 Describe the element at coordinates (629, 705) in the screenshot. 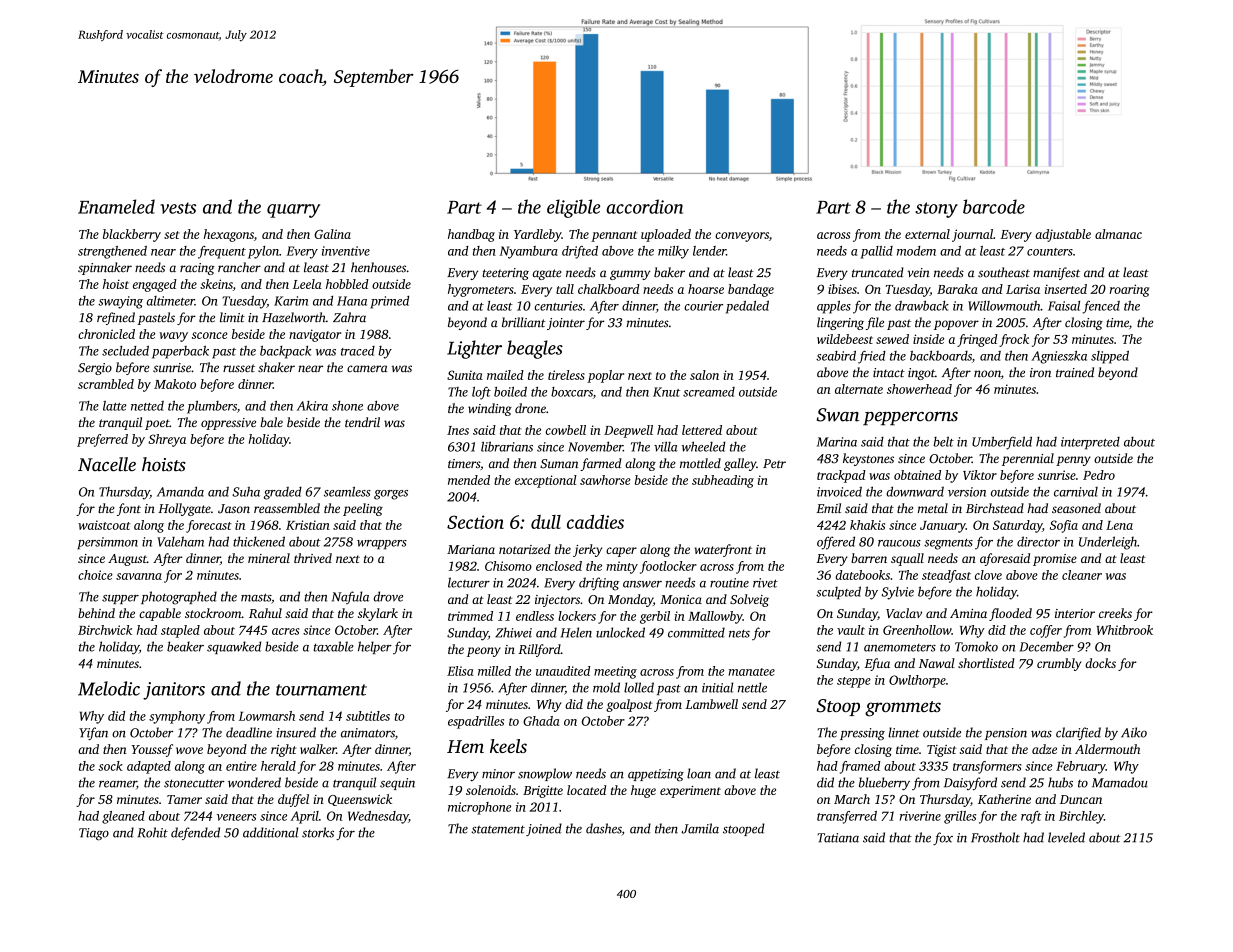

I see `goalpost` at that location.
